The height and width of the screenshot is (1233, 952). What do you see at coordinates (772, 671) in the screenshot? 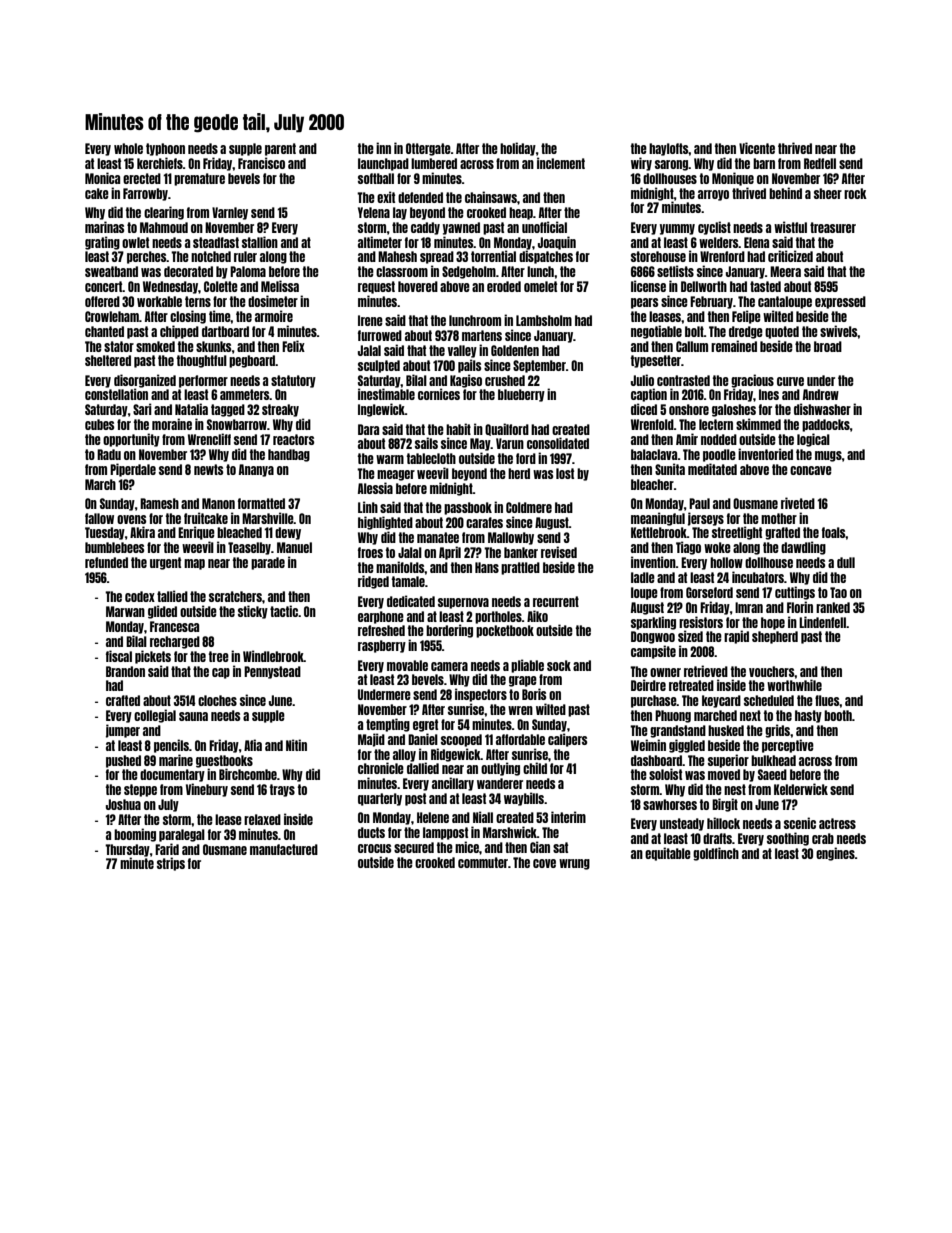
I see `vouchers` at bounding box center [772, 671].
